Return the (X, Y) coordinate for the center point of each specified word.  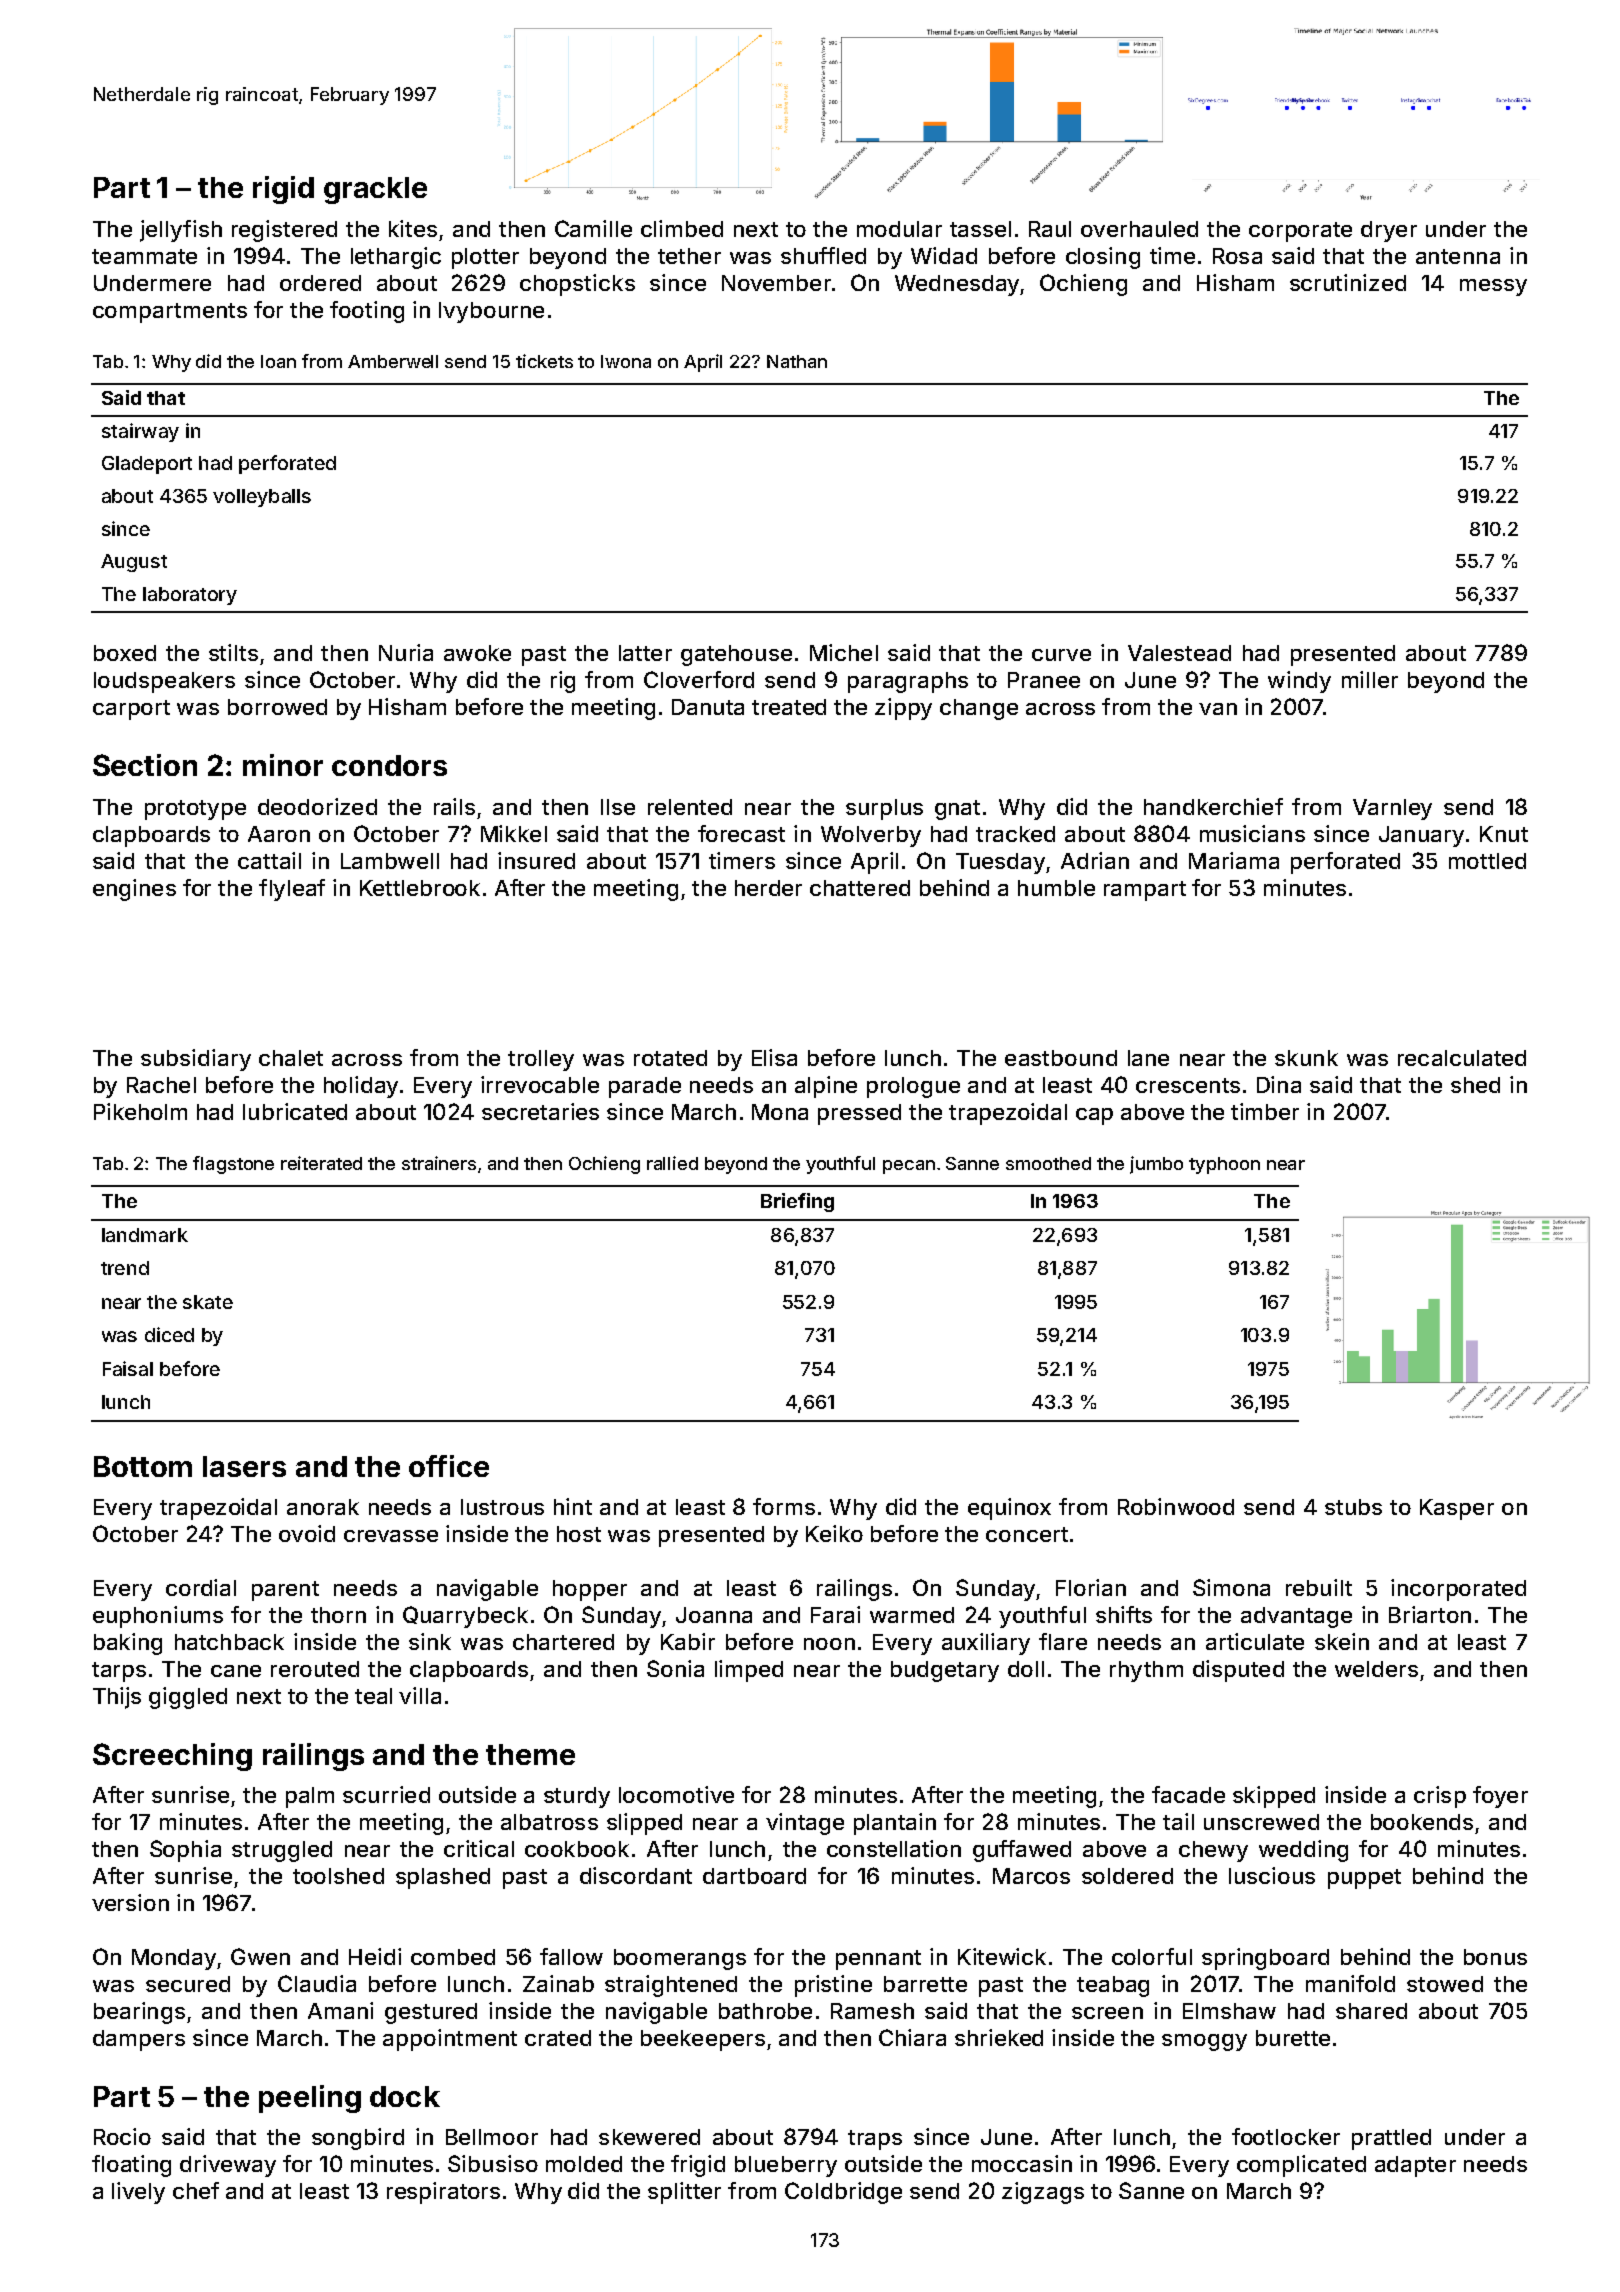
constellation (894, 1848)
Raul (1050, 229)
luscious (1272, 1875)
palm (310, 1797)
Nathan (797, 361)
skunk (1306, 1058)
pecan (909, 1167)
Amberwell (393, 361)
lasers (244, 1466)
